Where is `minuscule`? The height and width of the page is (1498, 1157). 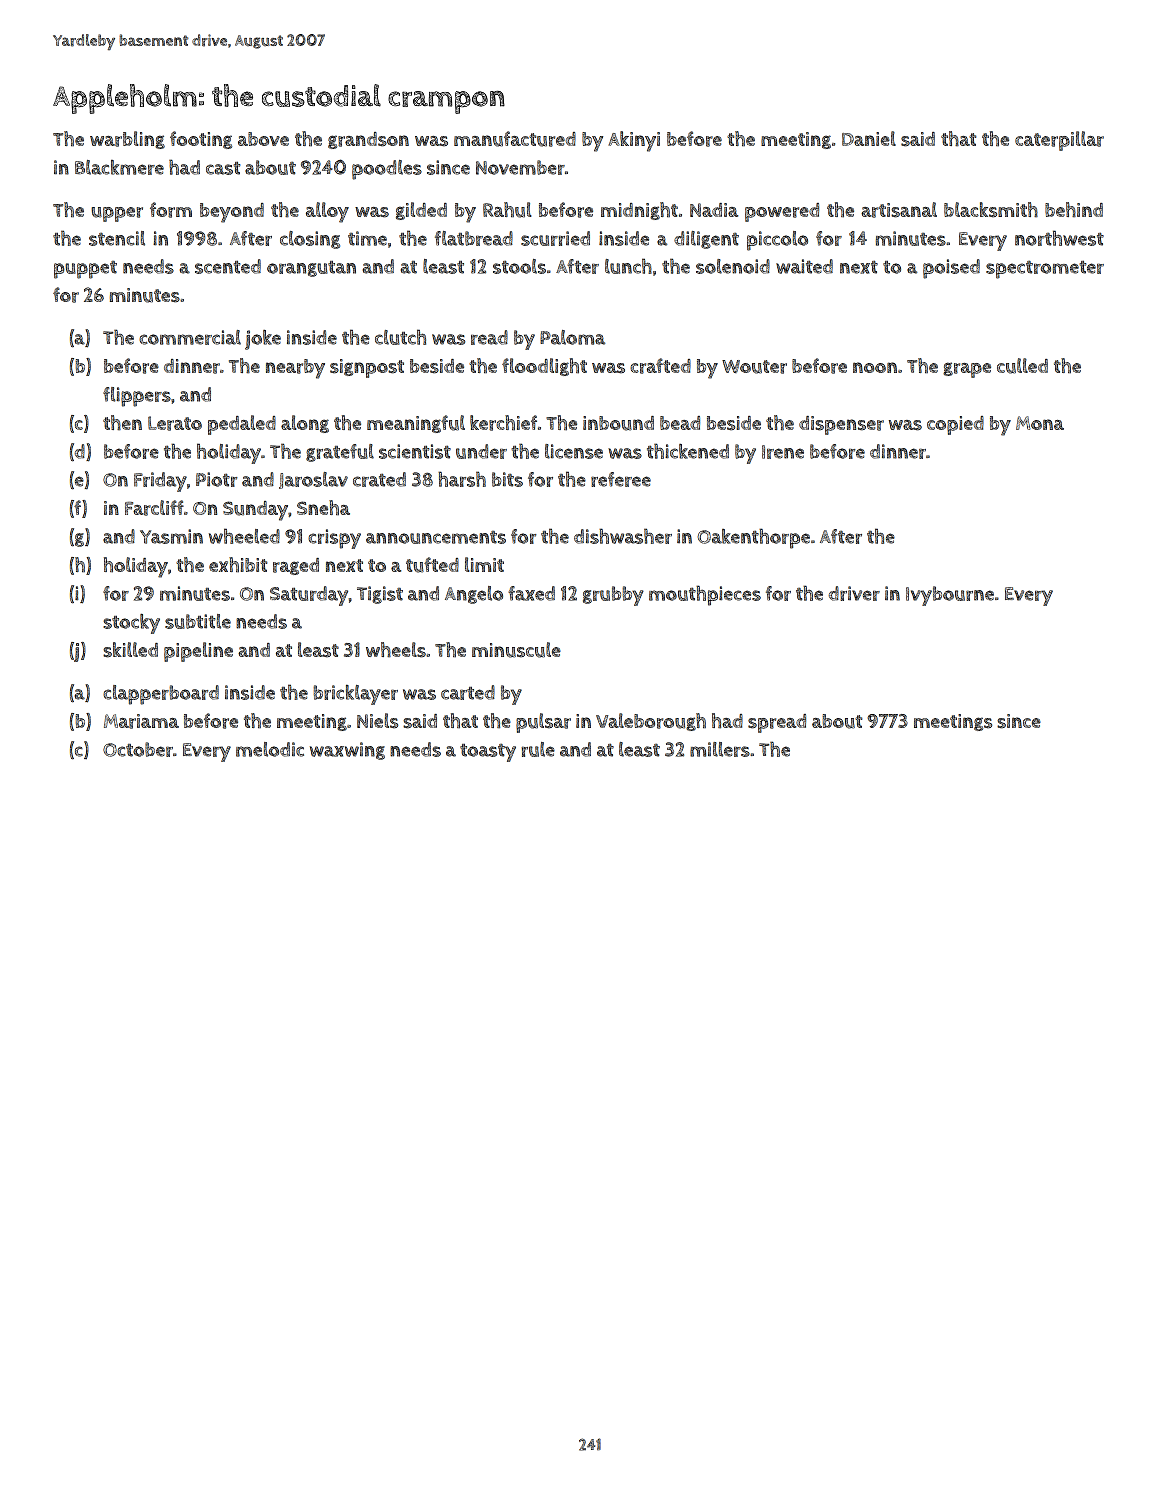 minuscule is located at coordinates (516, 650).
